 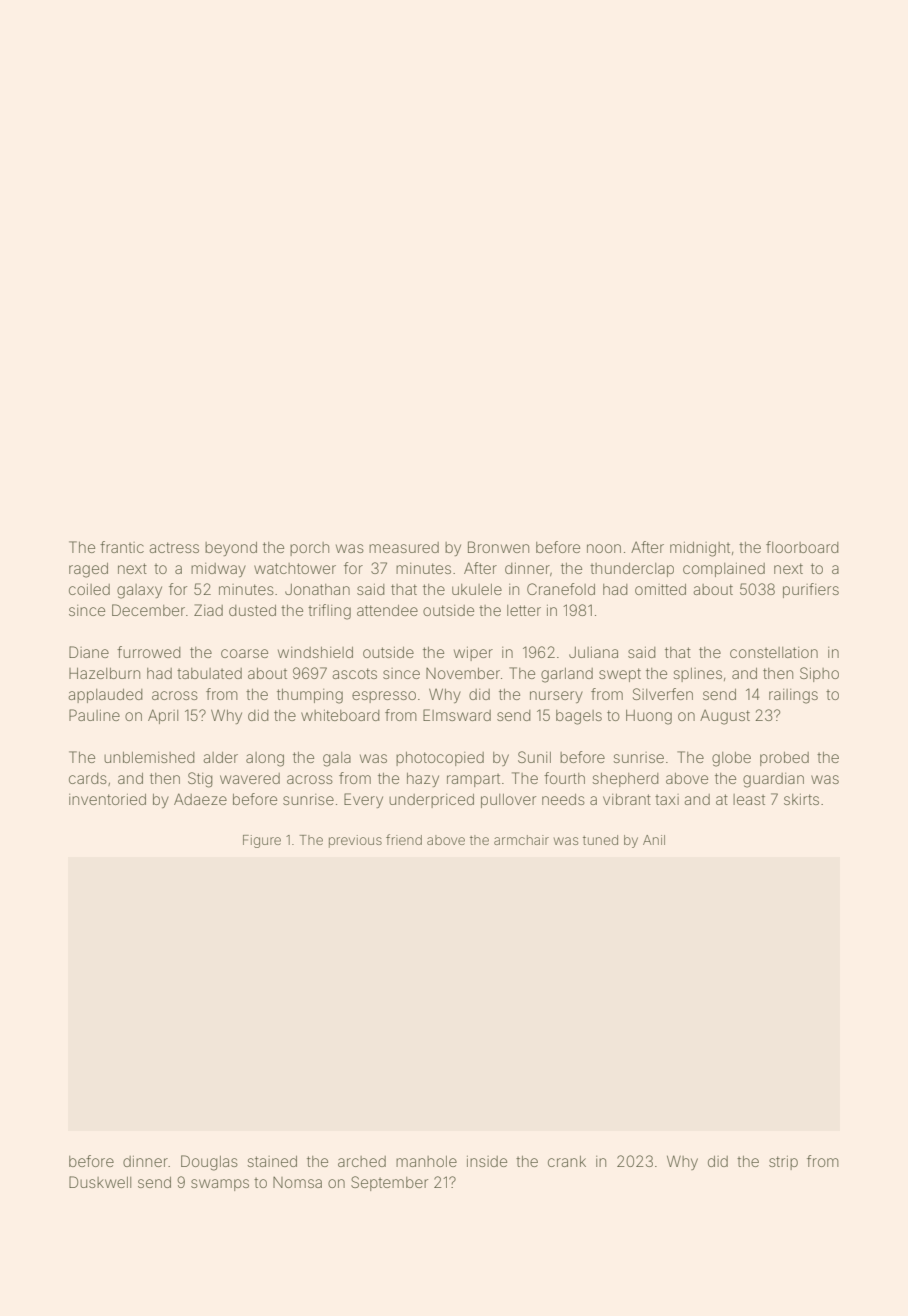 I want to click on strip, so click(x=783, y=1162).
